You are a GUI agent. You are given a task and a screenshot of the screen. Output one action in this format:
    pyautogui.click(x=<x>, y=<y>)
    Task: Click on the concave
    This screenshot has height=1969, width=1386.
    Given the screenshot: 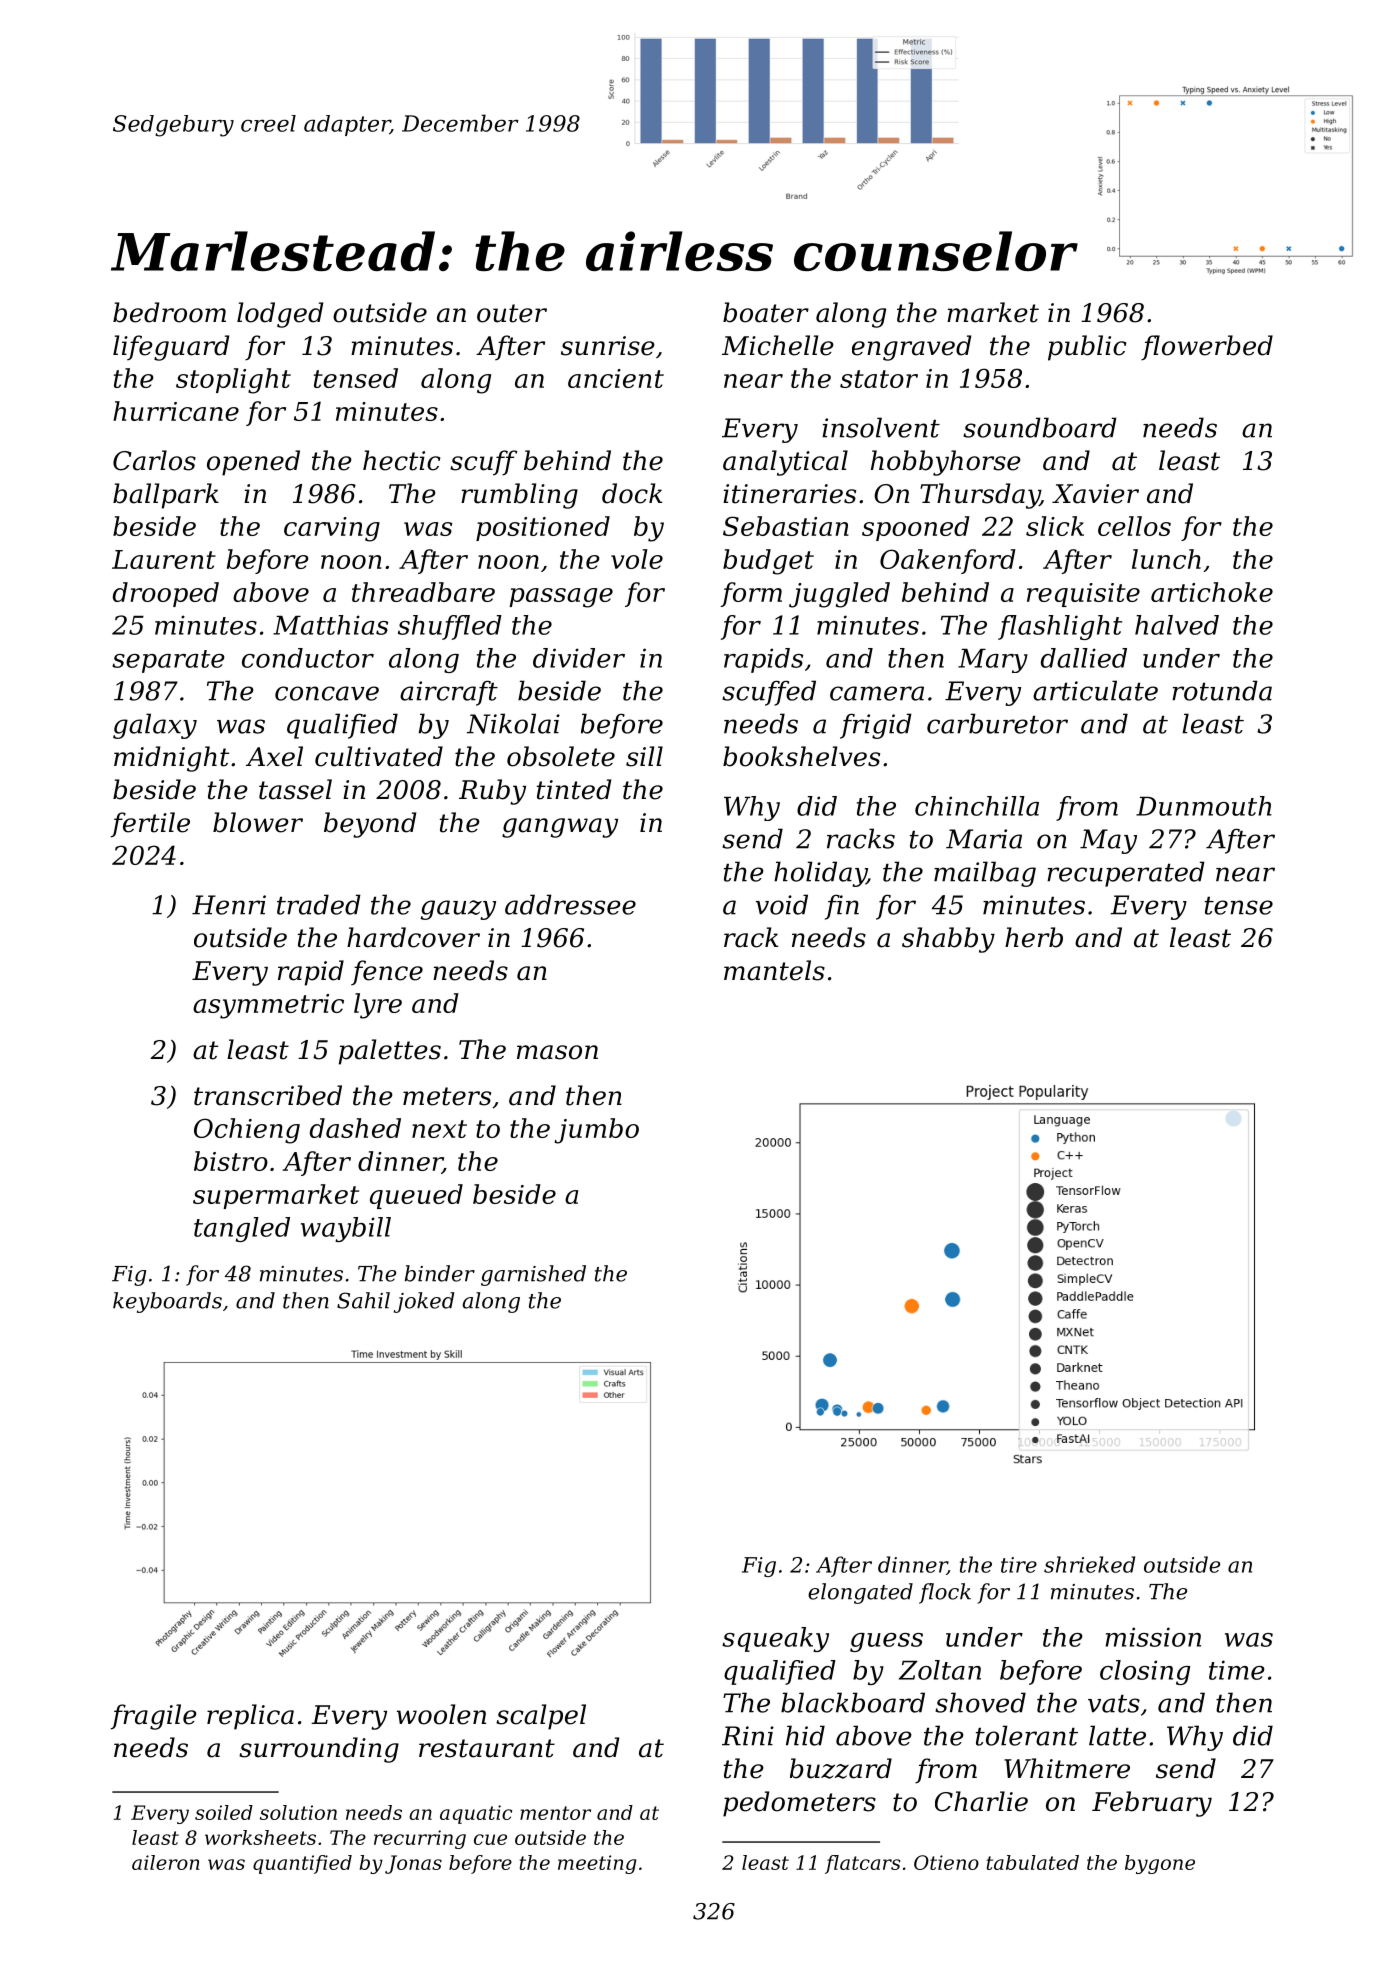 What is the action you would take?
    pyautogui.click(x=327, y=693)
